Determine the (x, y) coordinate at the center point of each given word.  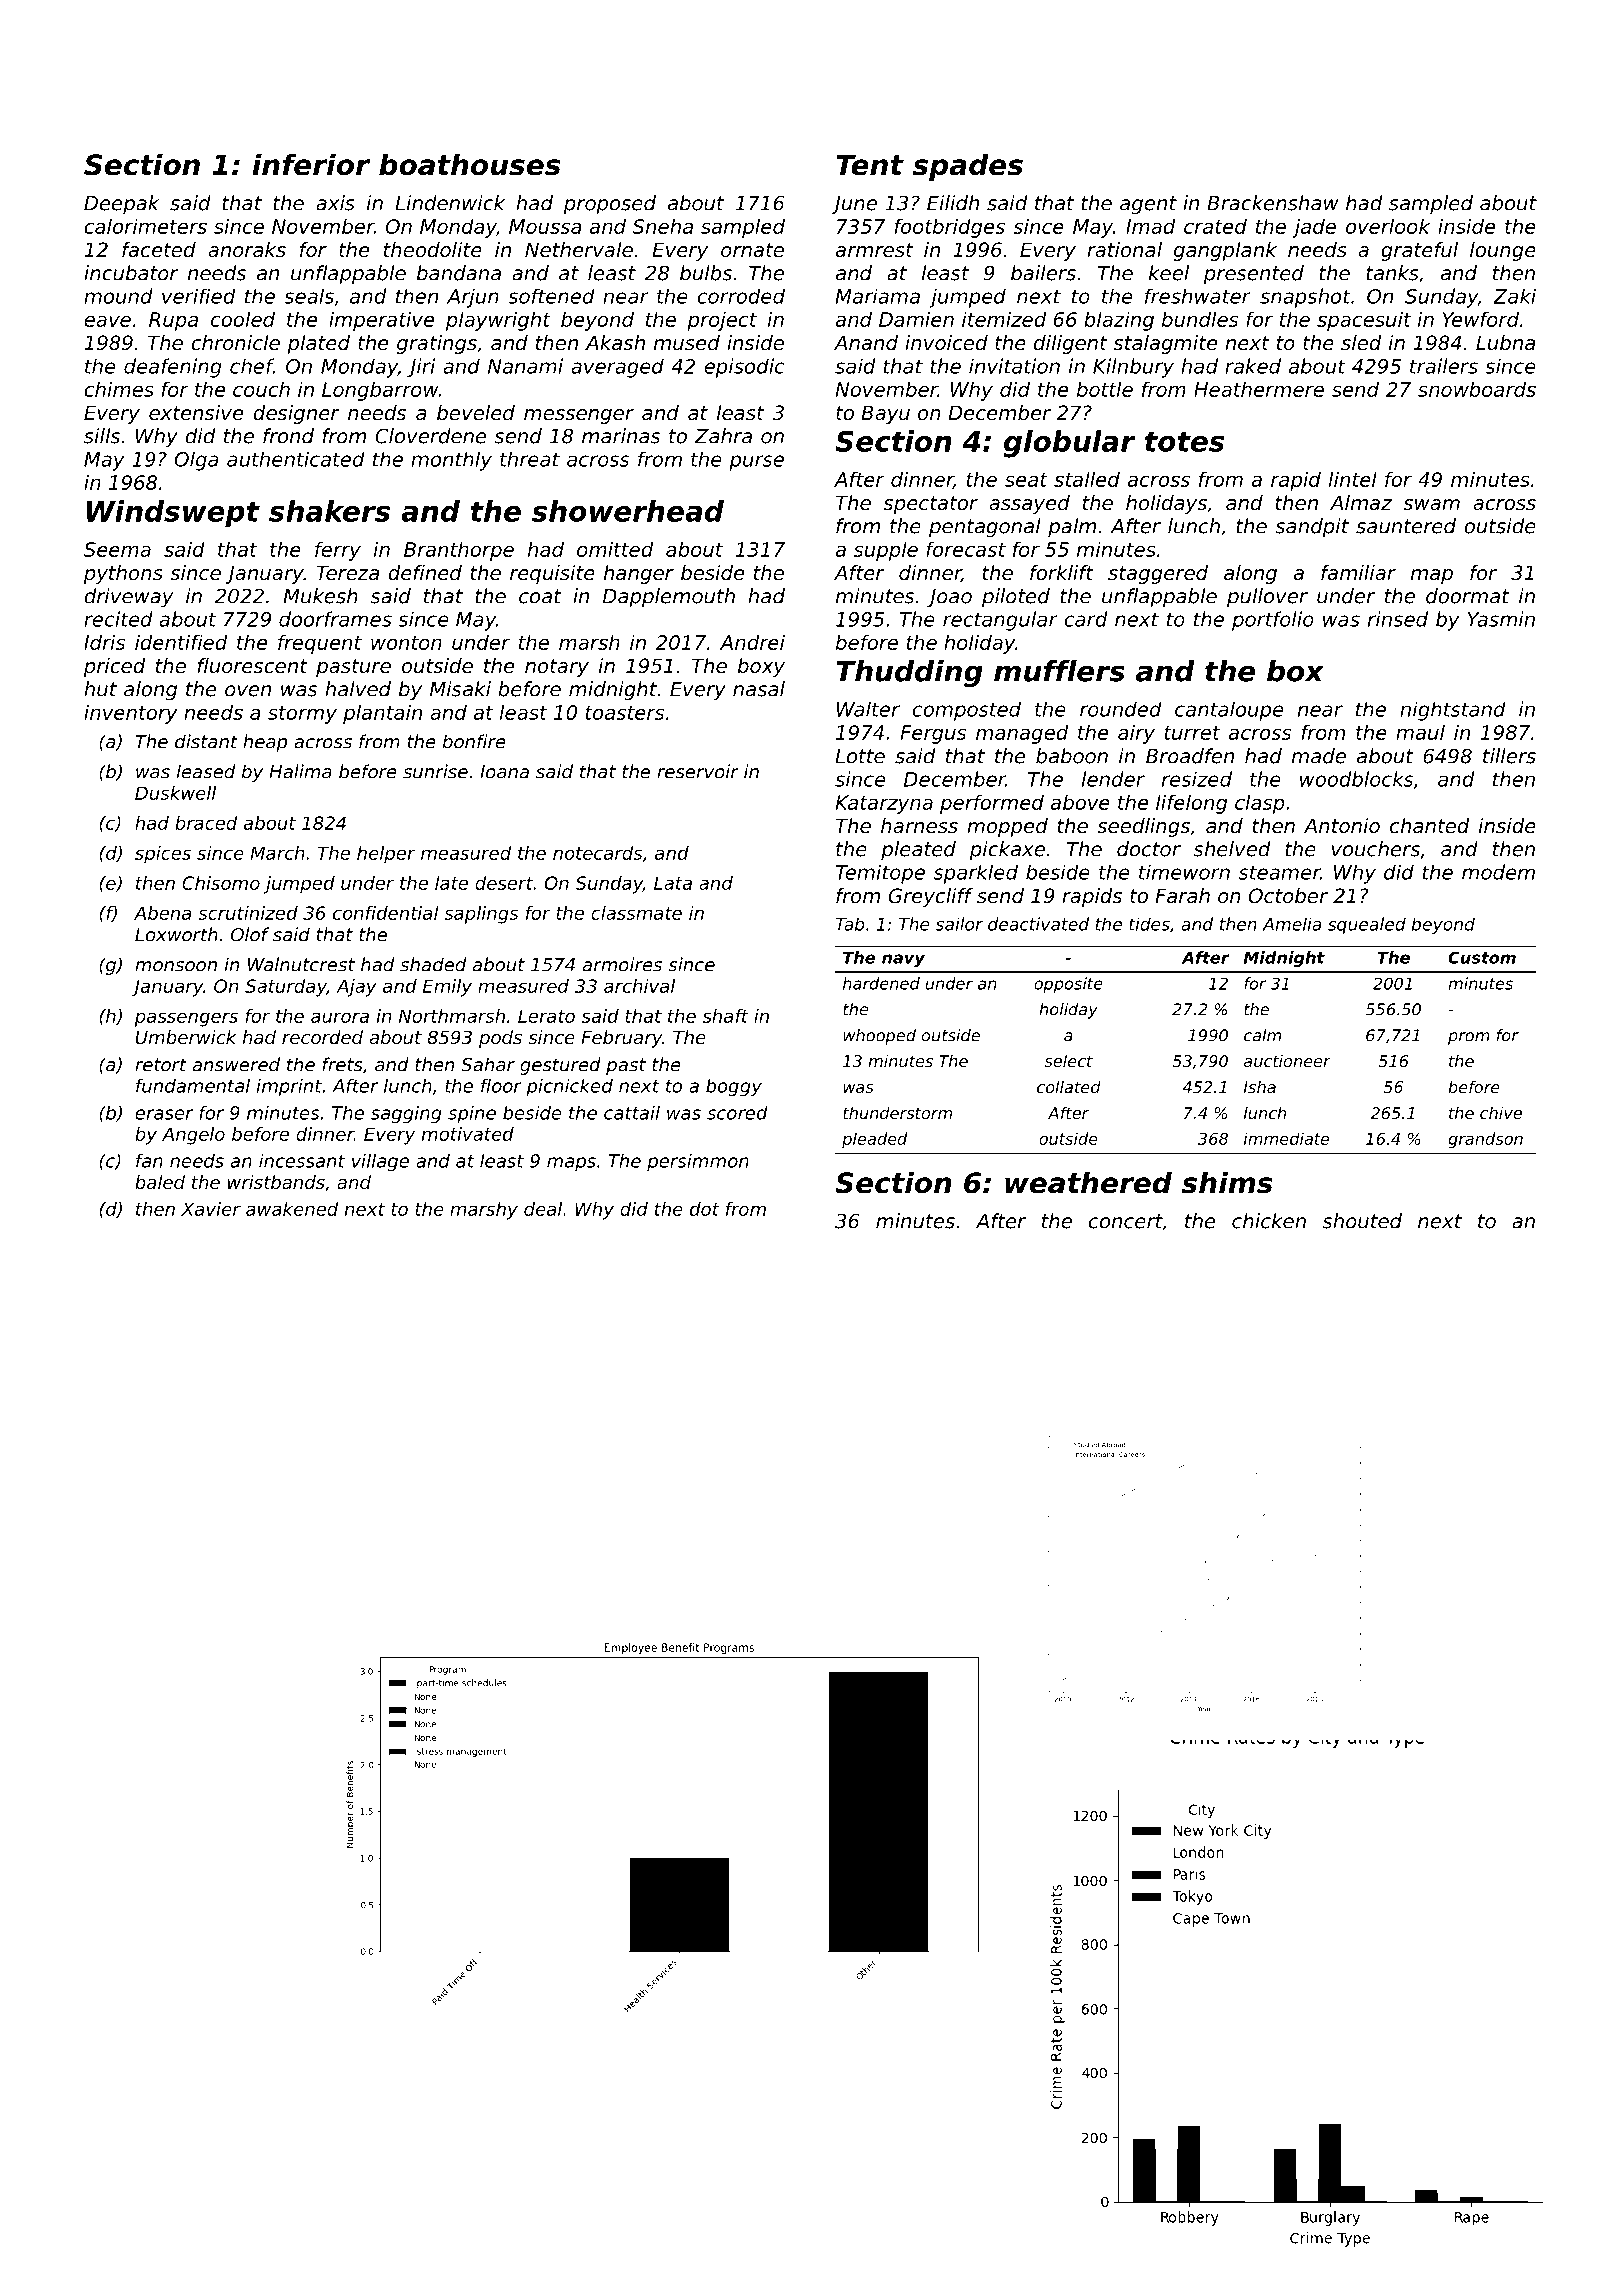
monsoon (176, 966)
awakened (292, 1209)
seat (1026, 480)
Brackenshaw (1273, 203)
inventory (131, 714)
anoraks (247, 250)
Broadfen (1190, 756)
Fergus (933, 734)
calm (1262, 1035)
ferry (338, 551)
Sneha (662, 226)
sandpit (1312, 528)
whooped (879, 1037)
